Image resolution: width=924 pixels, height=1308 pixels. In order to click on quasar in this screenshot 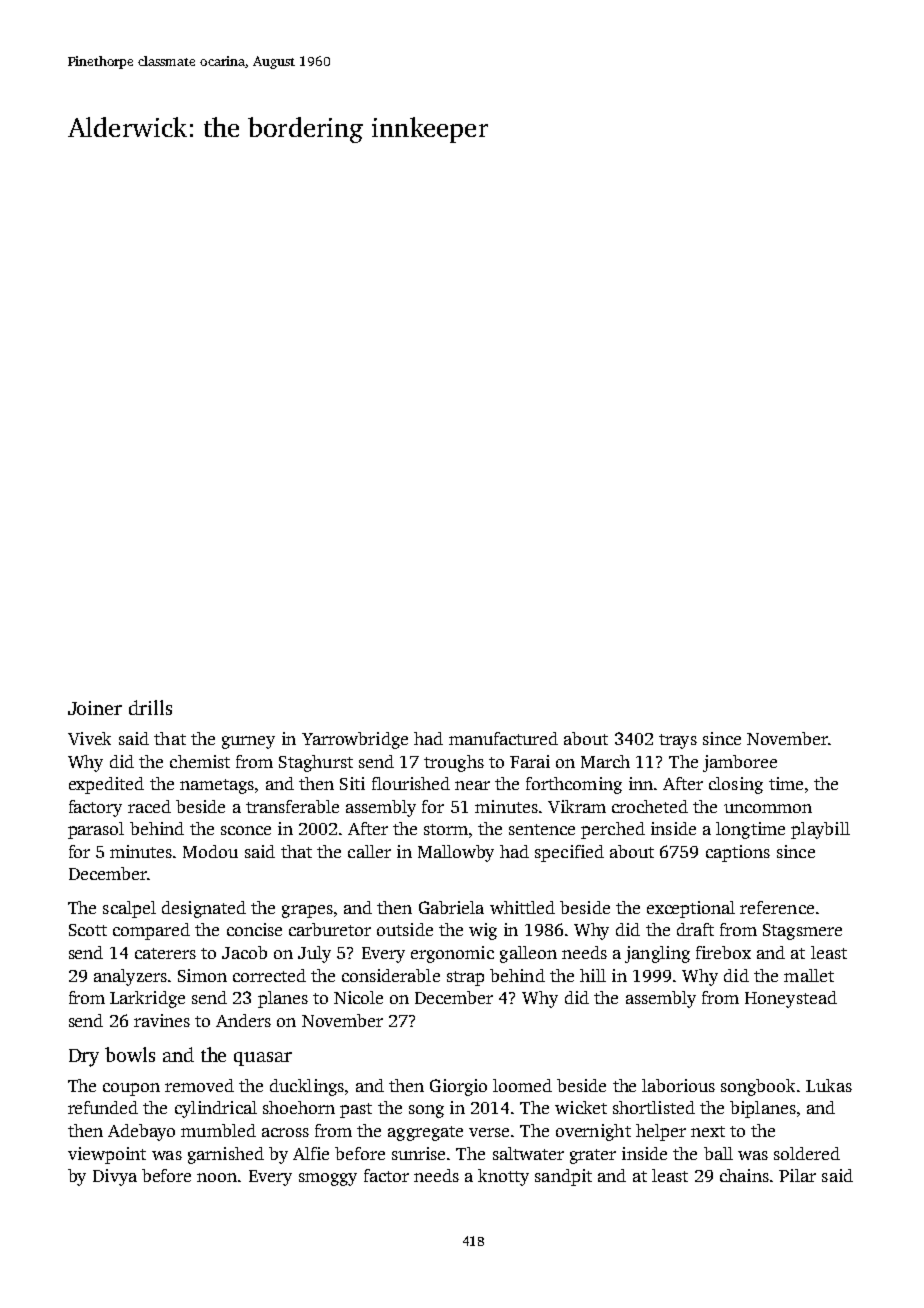, I will do `click(263, 1059)`.
